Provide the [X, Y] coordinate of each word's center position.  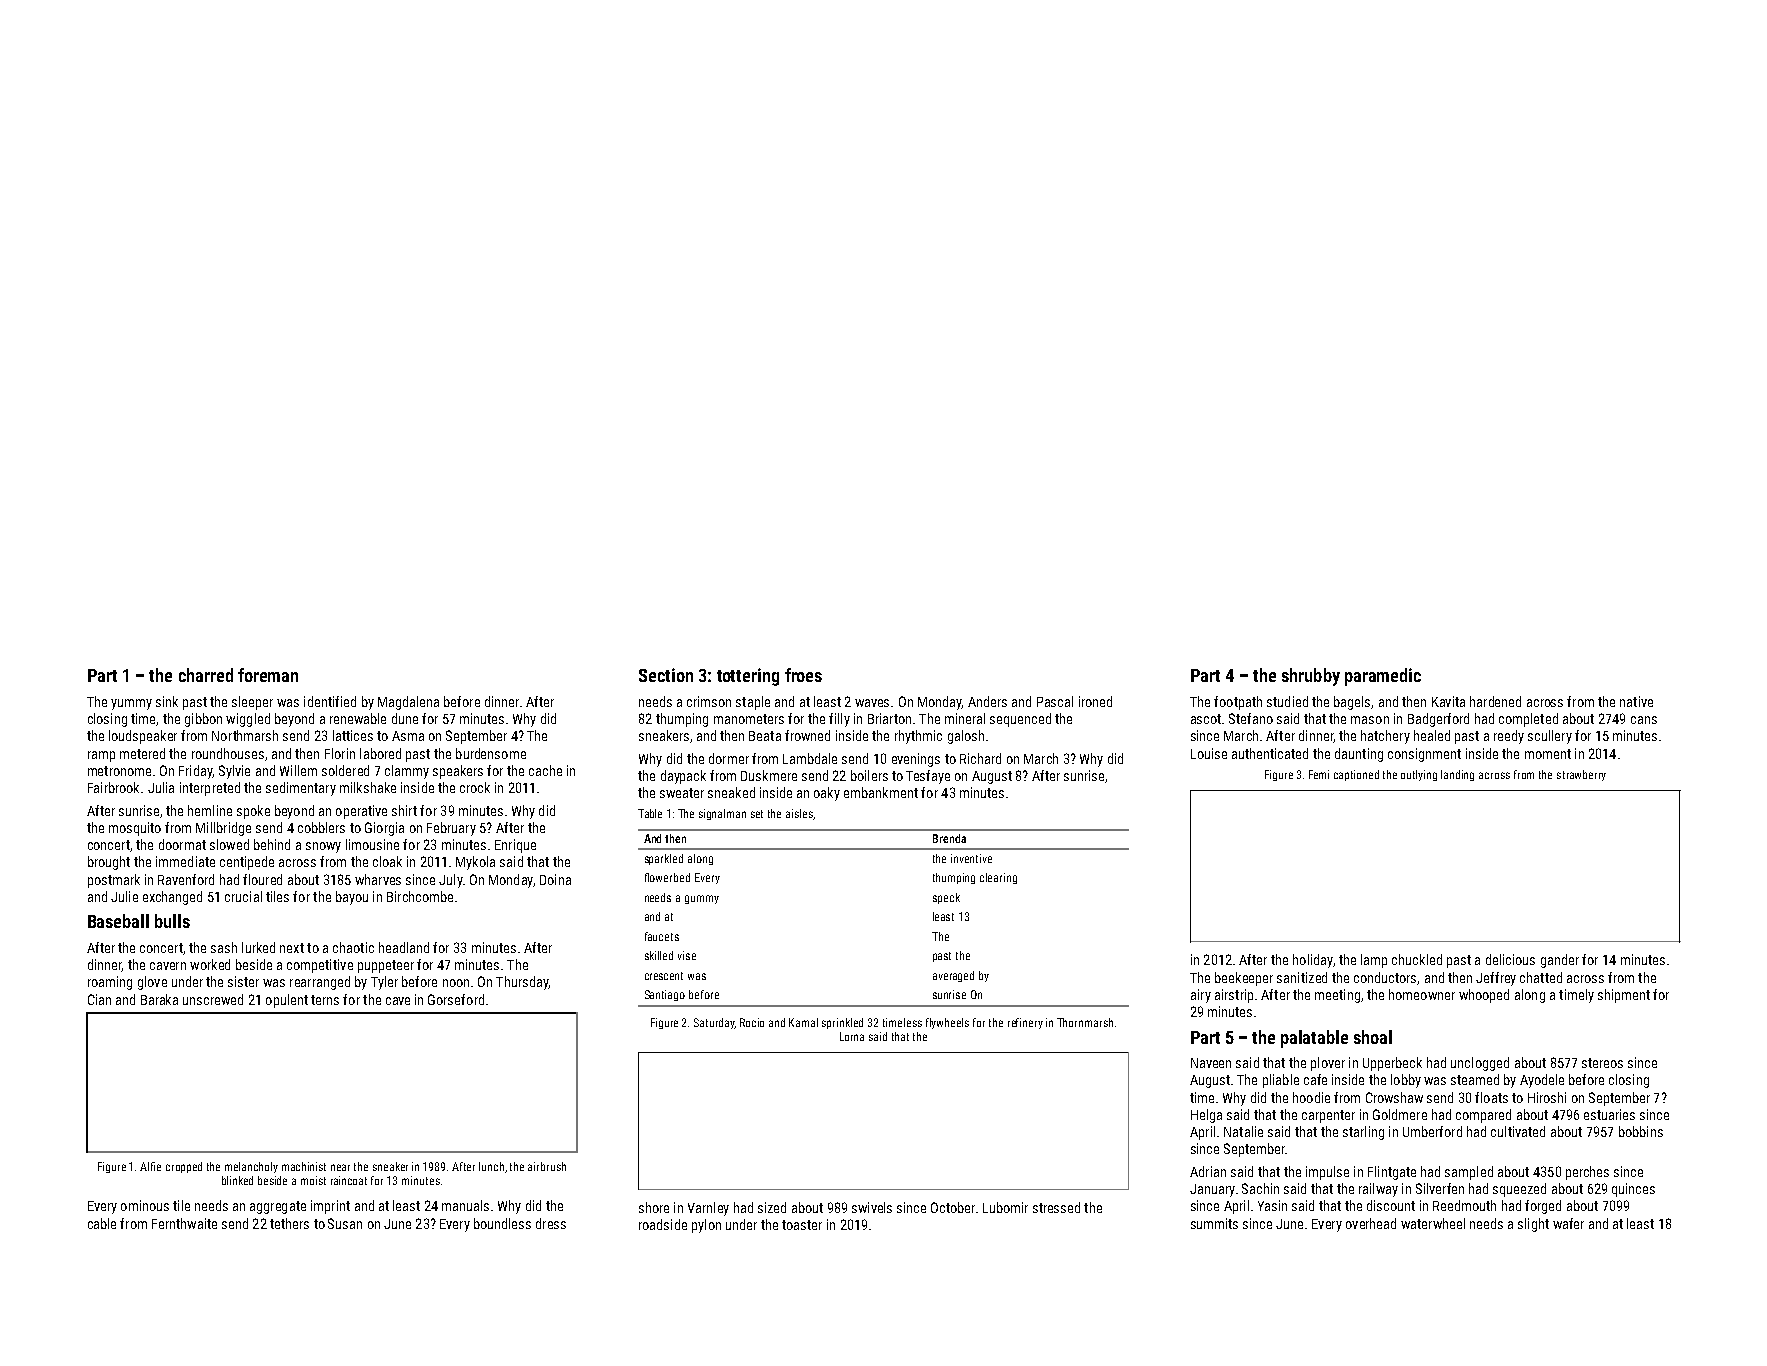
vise [687, 955]
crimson [709, 701]
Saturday [714, 1023]
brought [109, 863]
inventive [971, 858]
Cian [99, 999]
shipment [1624, 996]
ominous [145, 1205]
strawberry [1581, 775]
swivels [872, 1207]
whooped [1484, 996]
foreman [268, 675]
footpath [1238, 703]
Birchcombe [420, 896]
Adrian [1208, 1171]
